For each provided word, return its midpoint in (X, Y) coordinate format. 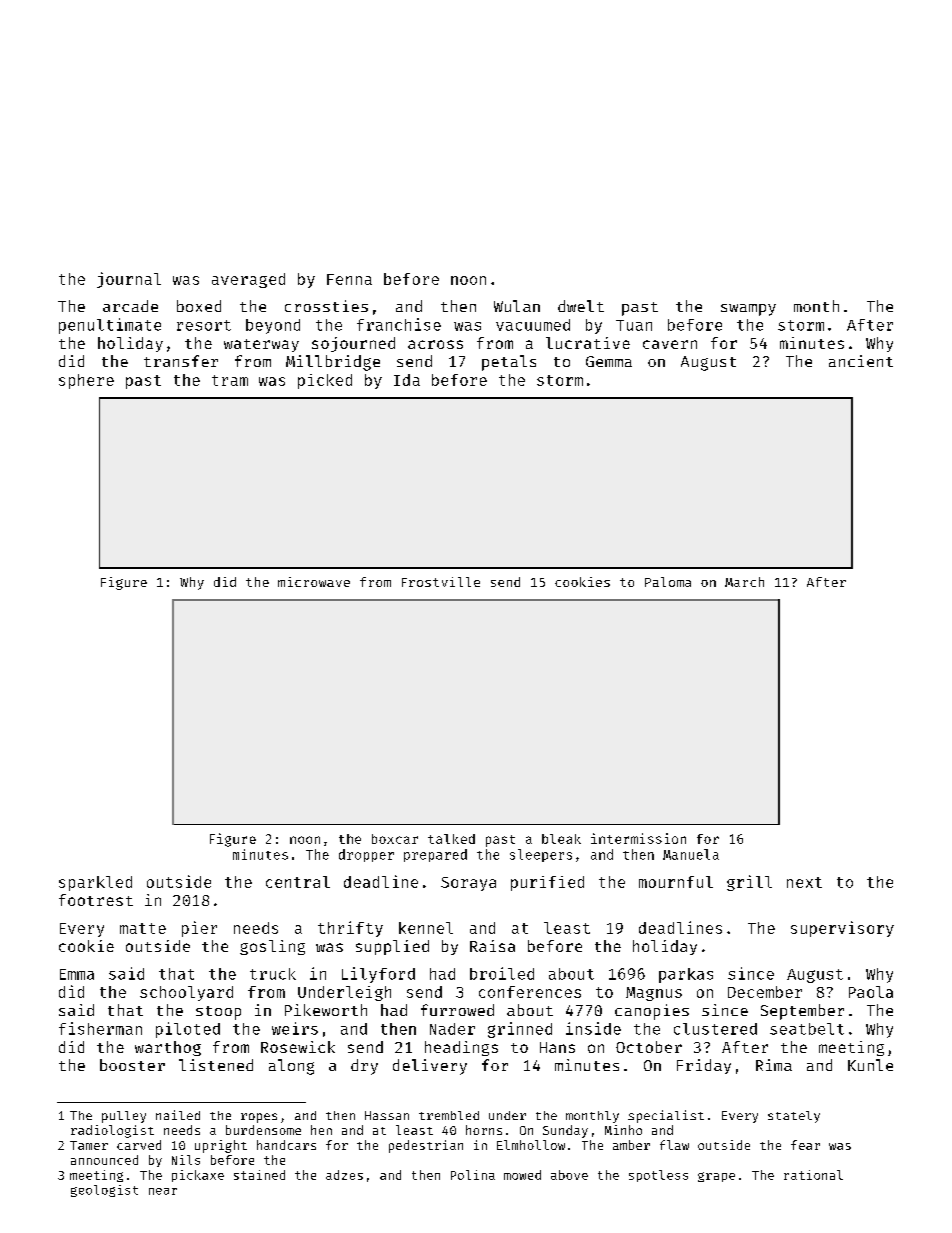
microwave (314, 582)
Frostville (441, 582)
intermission (638, 838)
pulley (124, 1117)
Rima (774, 1065)
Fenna (349, 279)
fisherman (100, 1028)
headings (461, 1048)
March (744, 582)
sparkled (95, 883)
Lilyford (378, 975)
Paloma (668, 582)
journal (129, 280)
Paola (871, 992)
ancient (861, 361)
